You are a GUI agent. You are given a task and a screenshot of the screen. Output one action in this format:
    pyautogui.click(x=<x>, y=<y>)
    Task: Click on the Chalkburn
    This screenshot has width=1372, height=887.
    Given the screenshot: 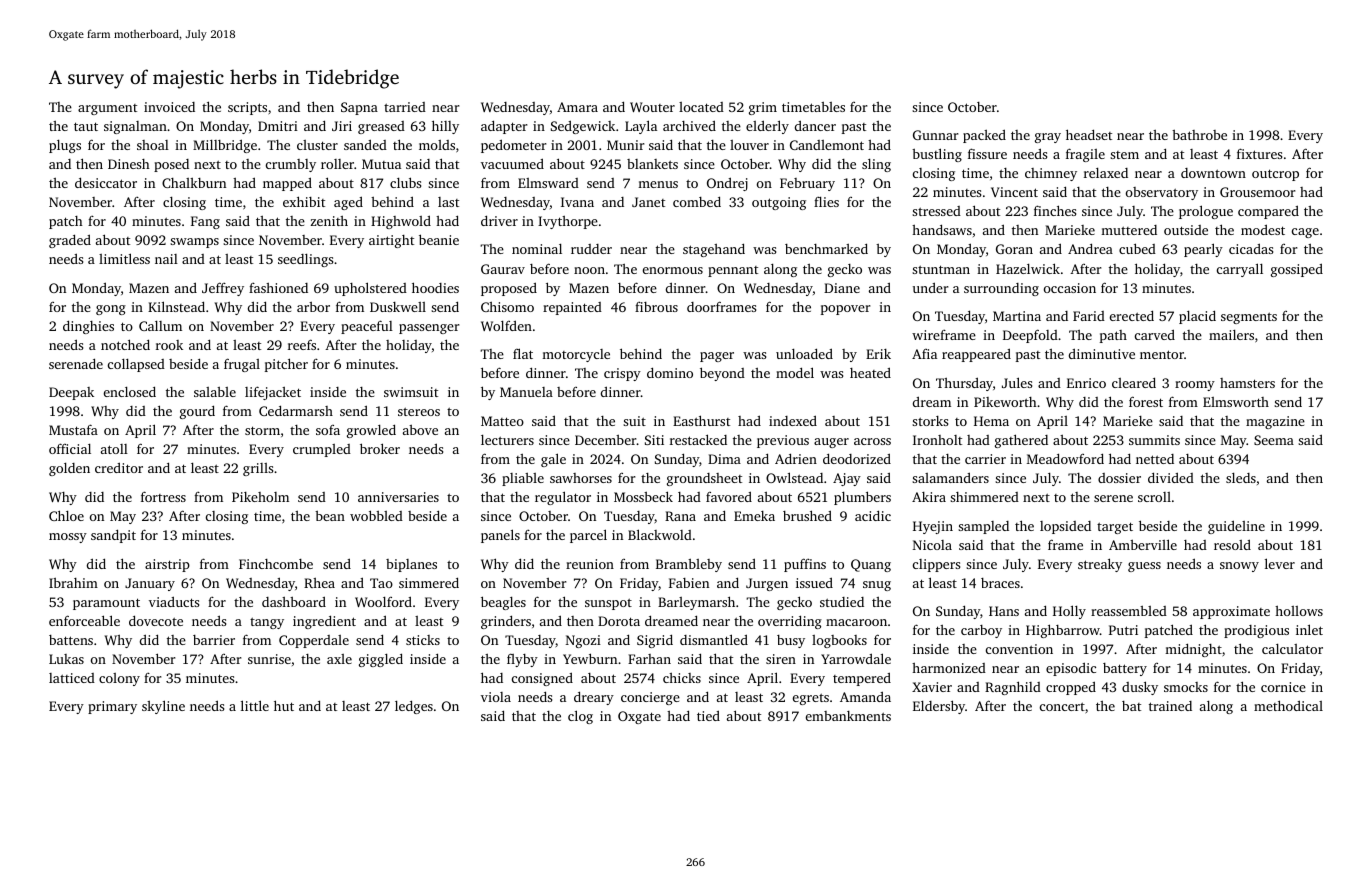 What is the action you would take?
    pyautogui.click(x=194, y=183)
